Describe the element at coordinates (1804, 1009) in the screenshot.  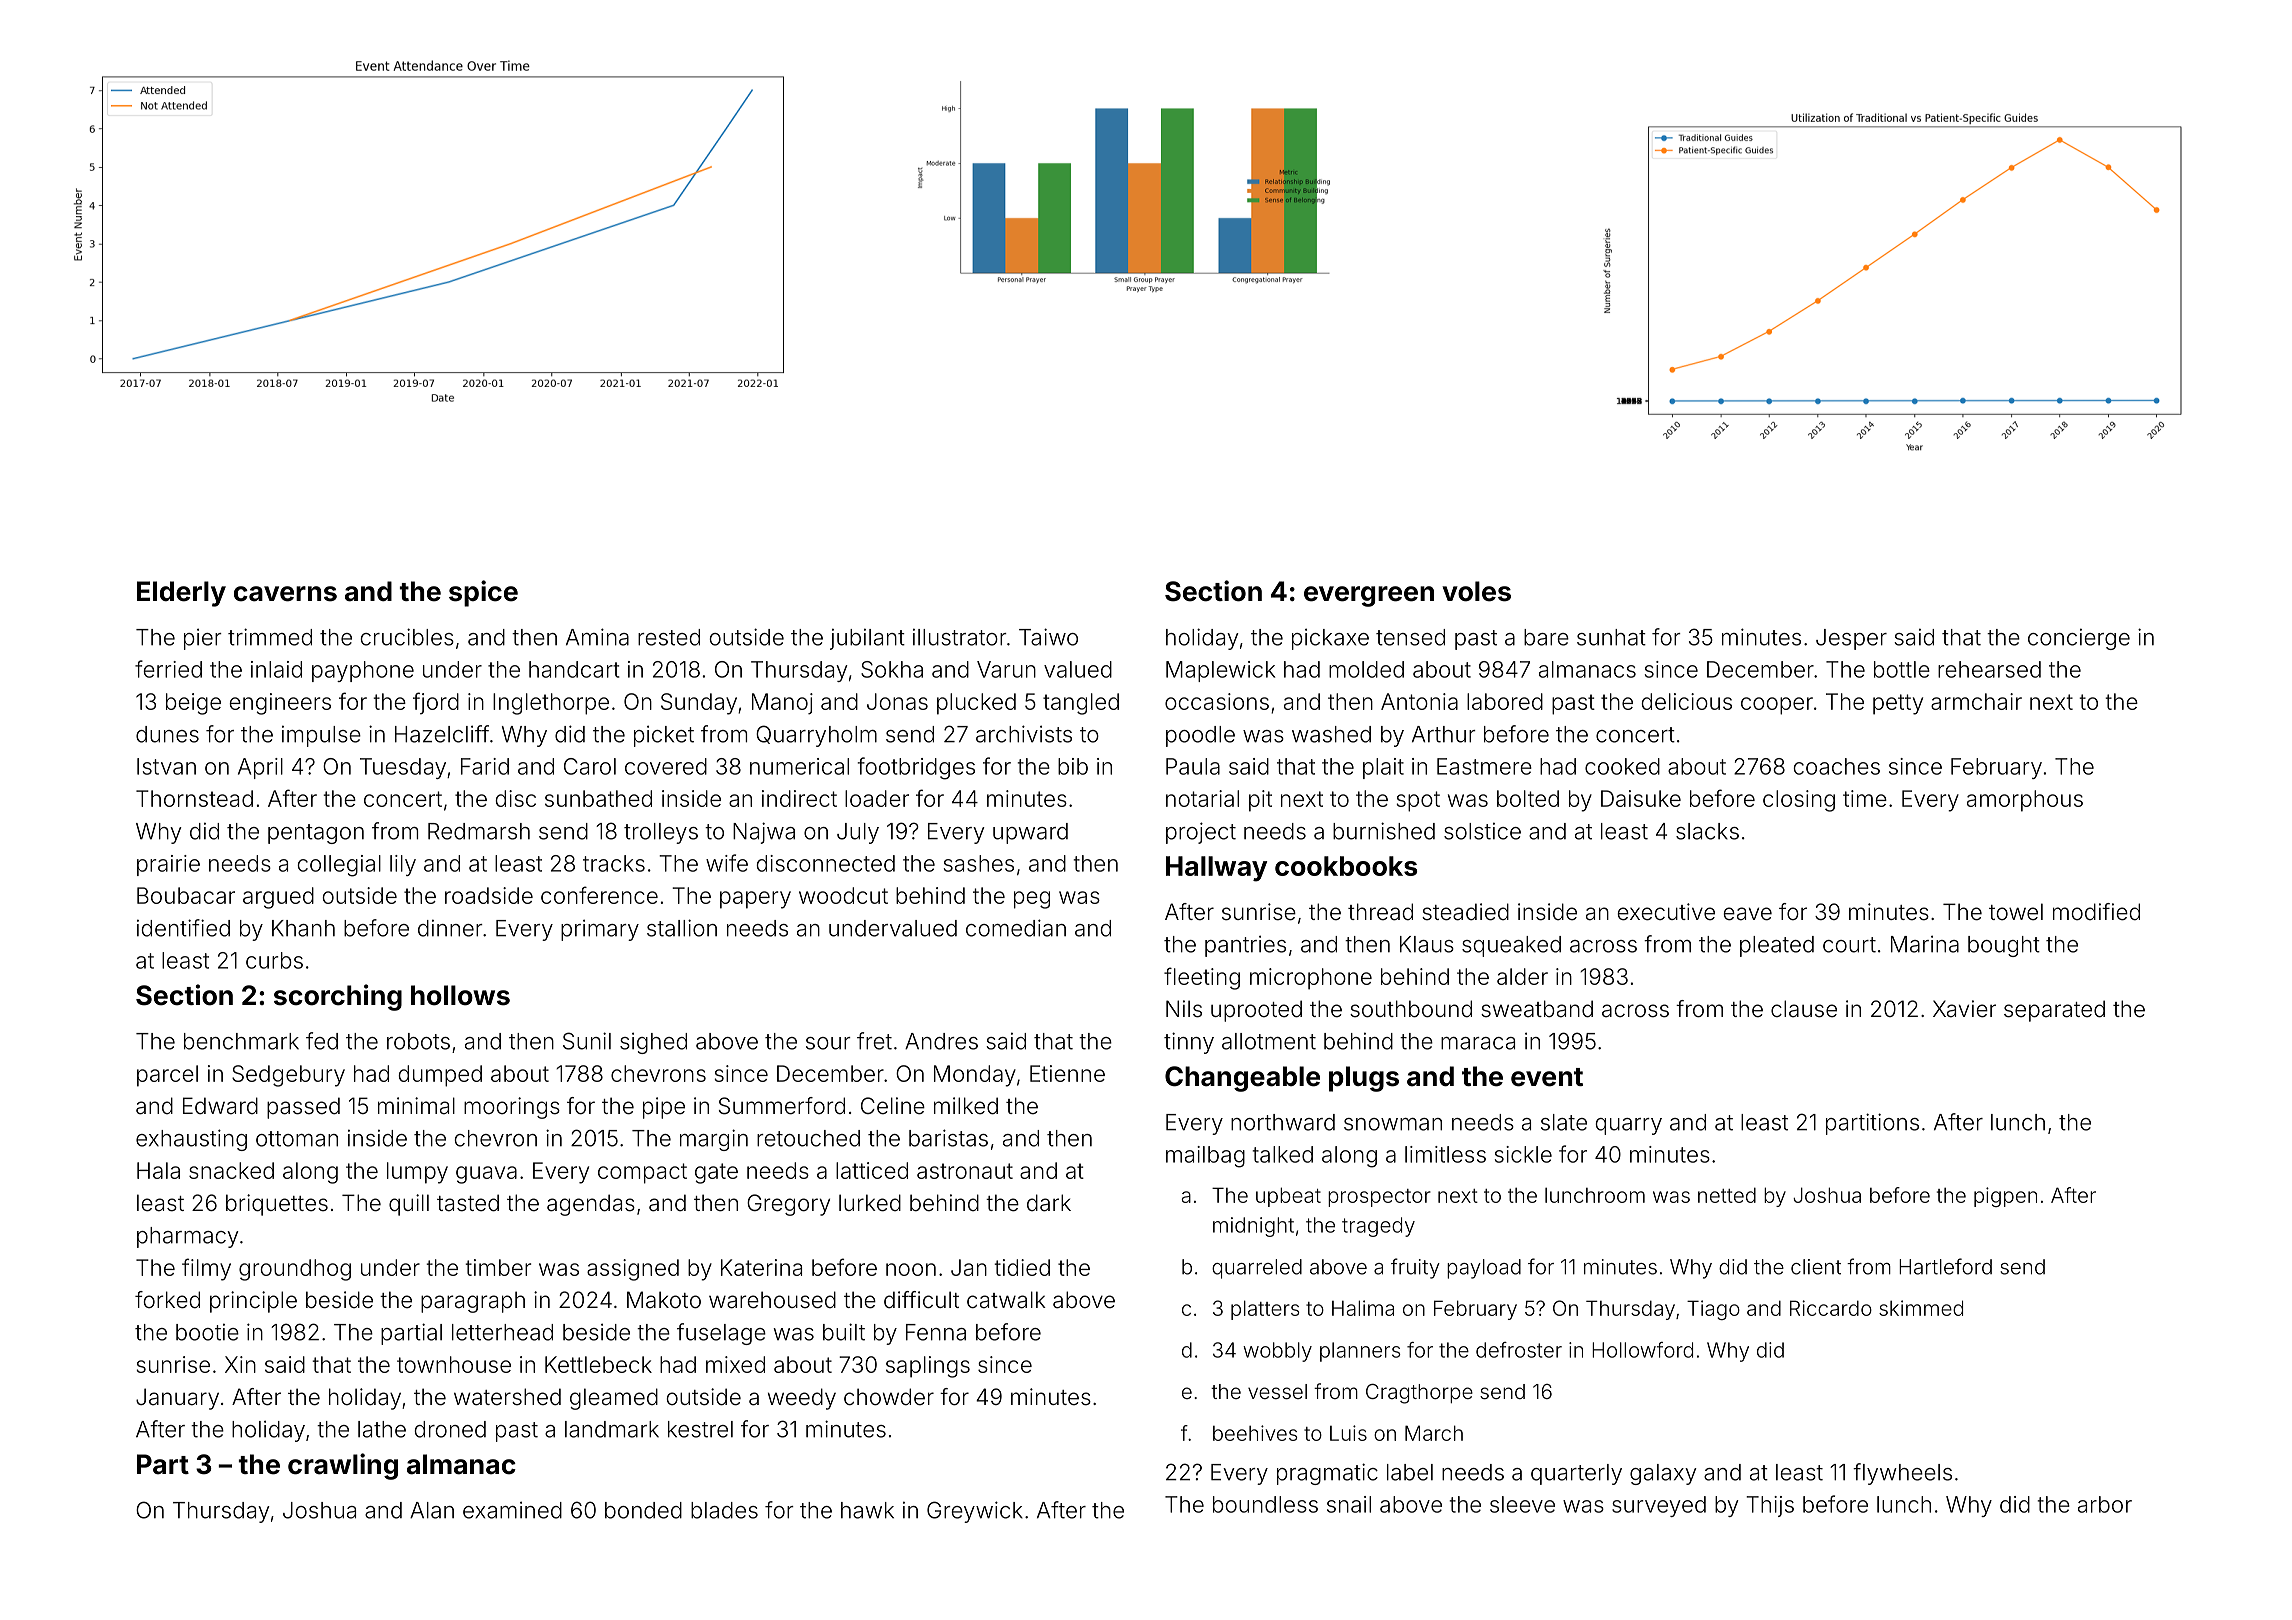
I see `clause` at that location.
